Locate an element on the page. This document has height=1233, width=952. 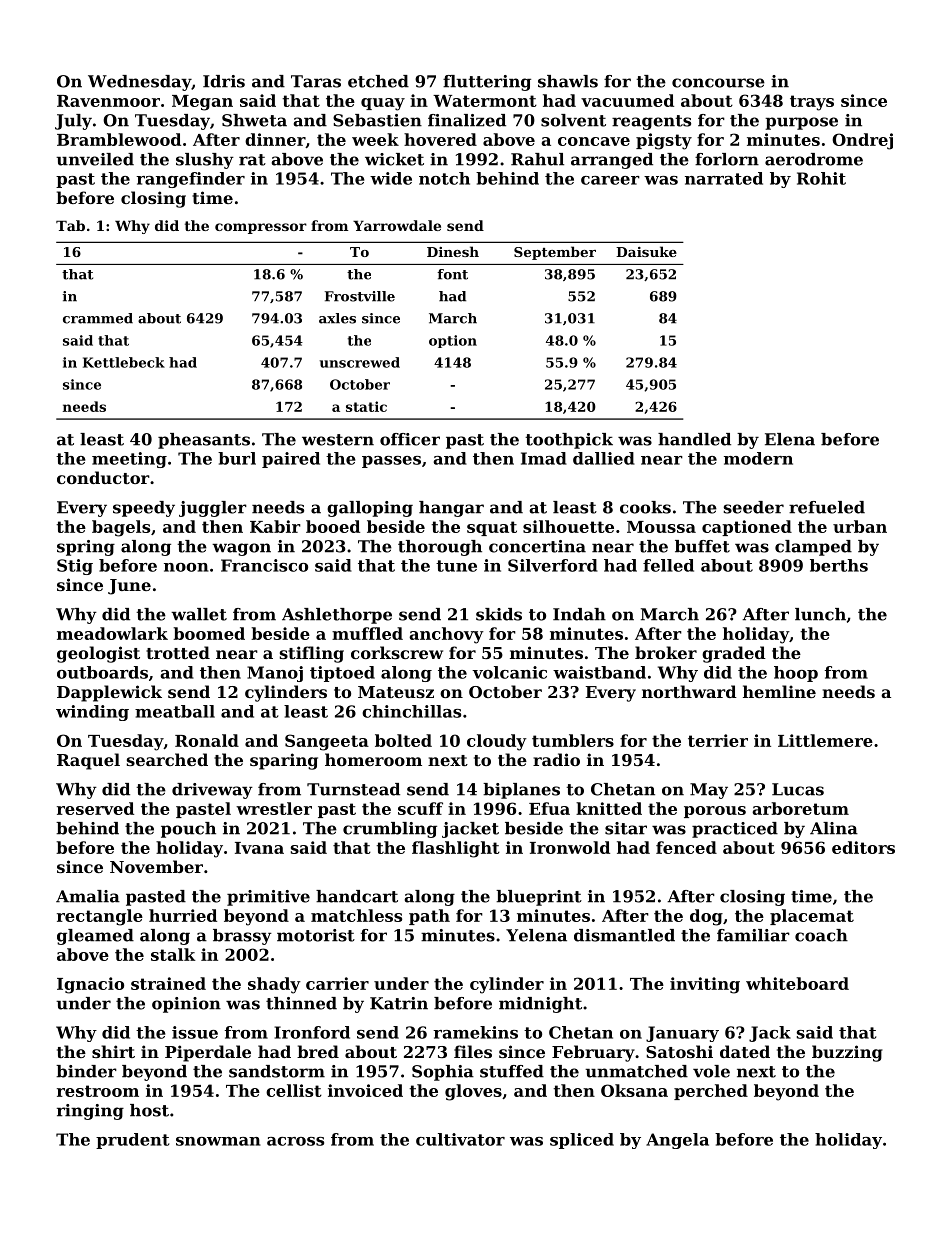
dated is located at coordinates (745, 1051).
